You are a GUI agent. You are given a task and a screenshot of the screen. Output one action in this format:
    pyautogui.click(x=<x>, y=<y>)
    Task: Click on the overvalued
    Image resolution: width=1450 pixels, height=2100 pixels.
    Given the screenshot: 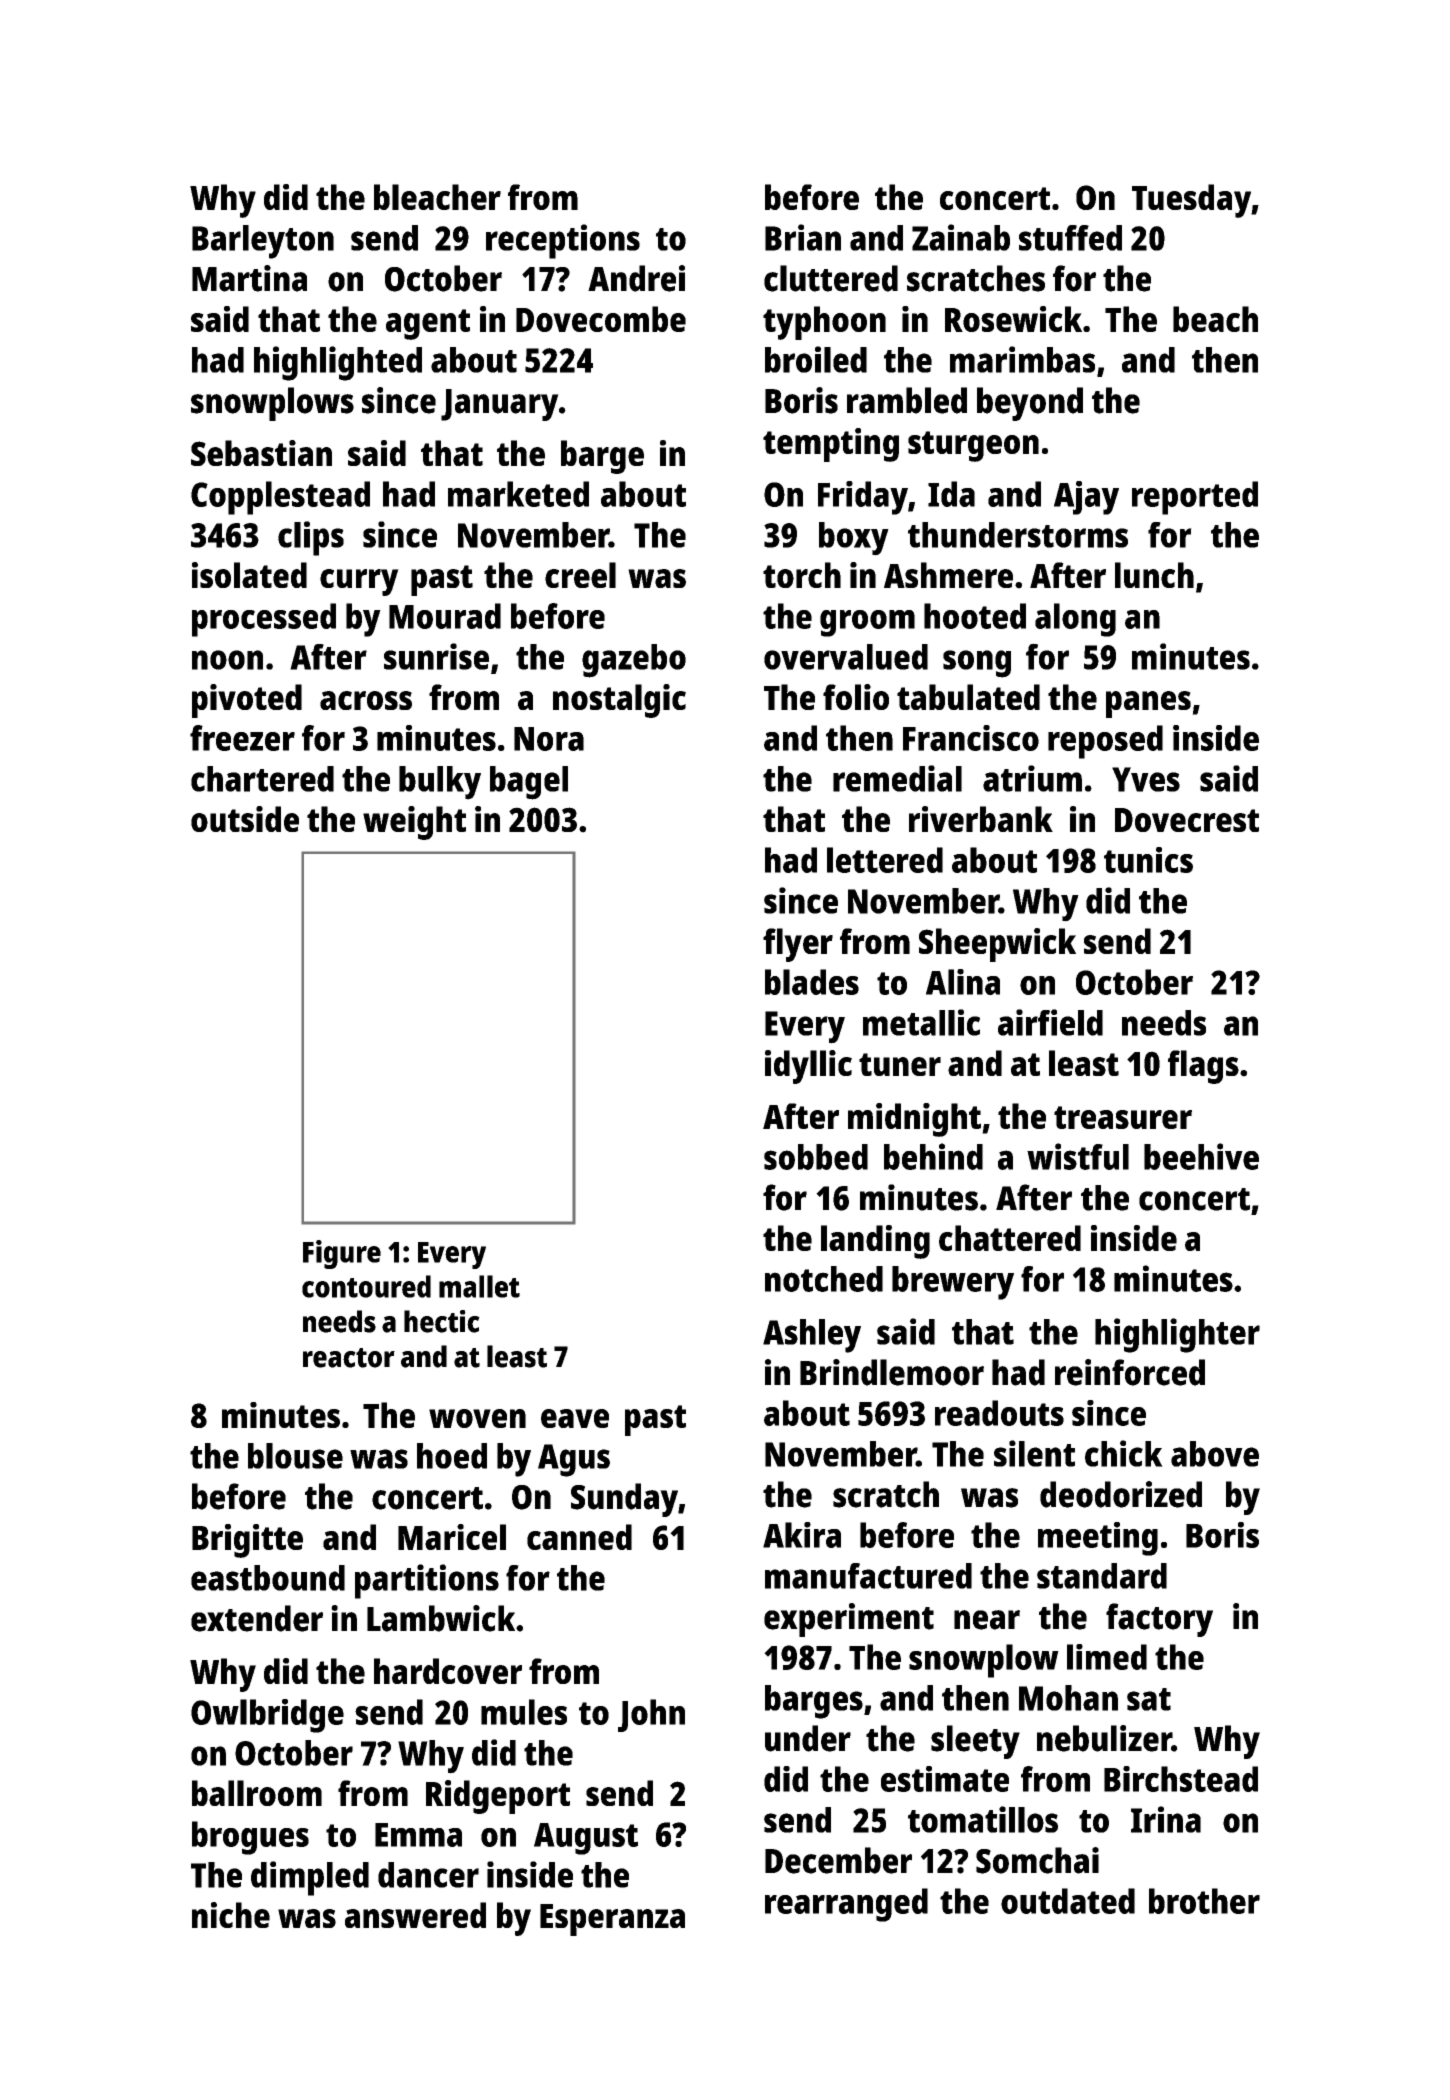 What is the action you would take?
    pyautogui.click(x=846, y=657)
